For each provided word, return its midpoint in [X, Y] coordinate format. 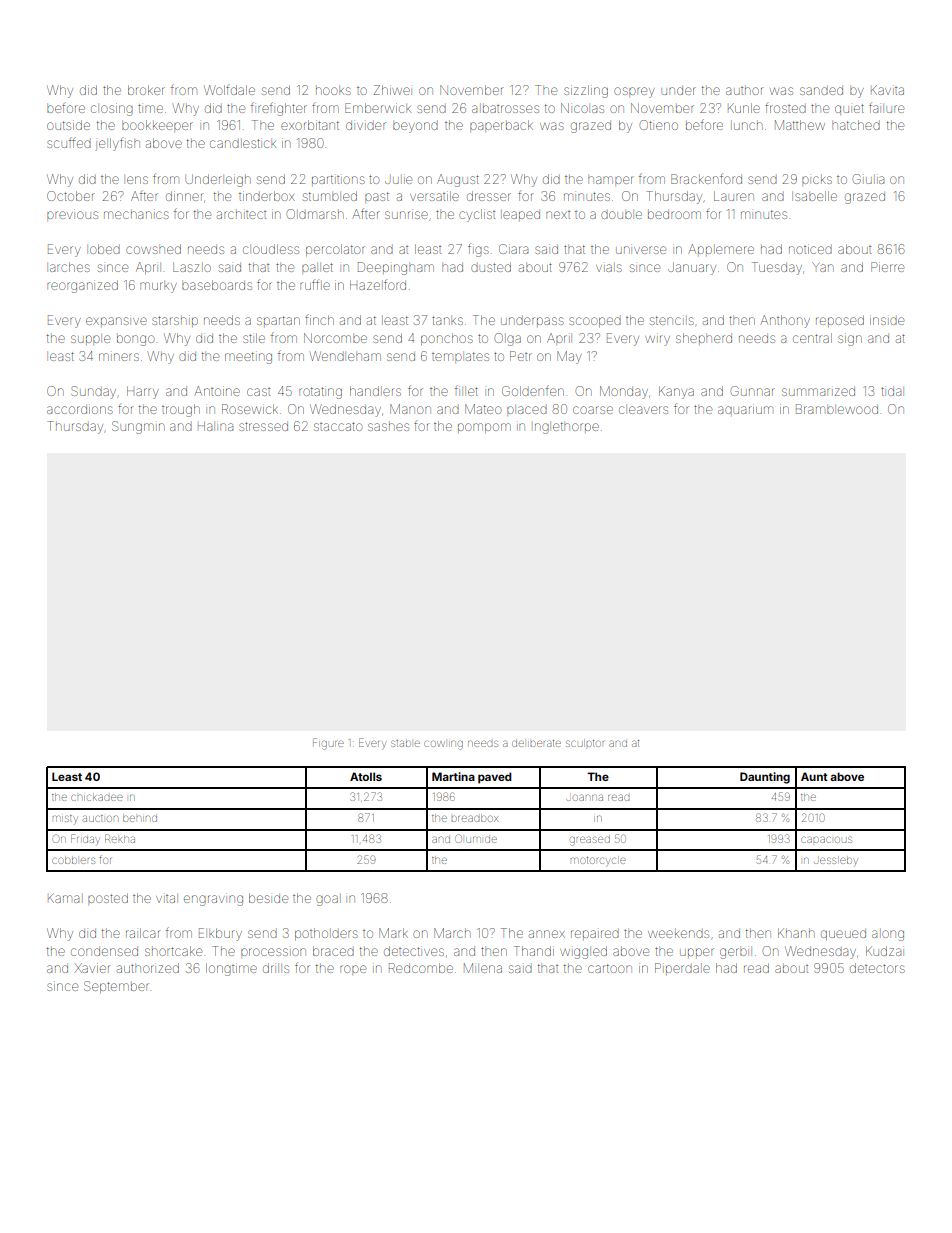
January [692, 268]
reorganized [82, 286]
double [621, 215]
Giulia [868, 179]
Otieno [659, 125]
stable [405, 743]
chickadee [97, 797]
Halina [215, 426]
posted [108, 898]
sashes [388, 427]
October [70, 196]
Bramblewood [837, 409]
